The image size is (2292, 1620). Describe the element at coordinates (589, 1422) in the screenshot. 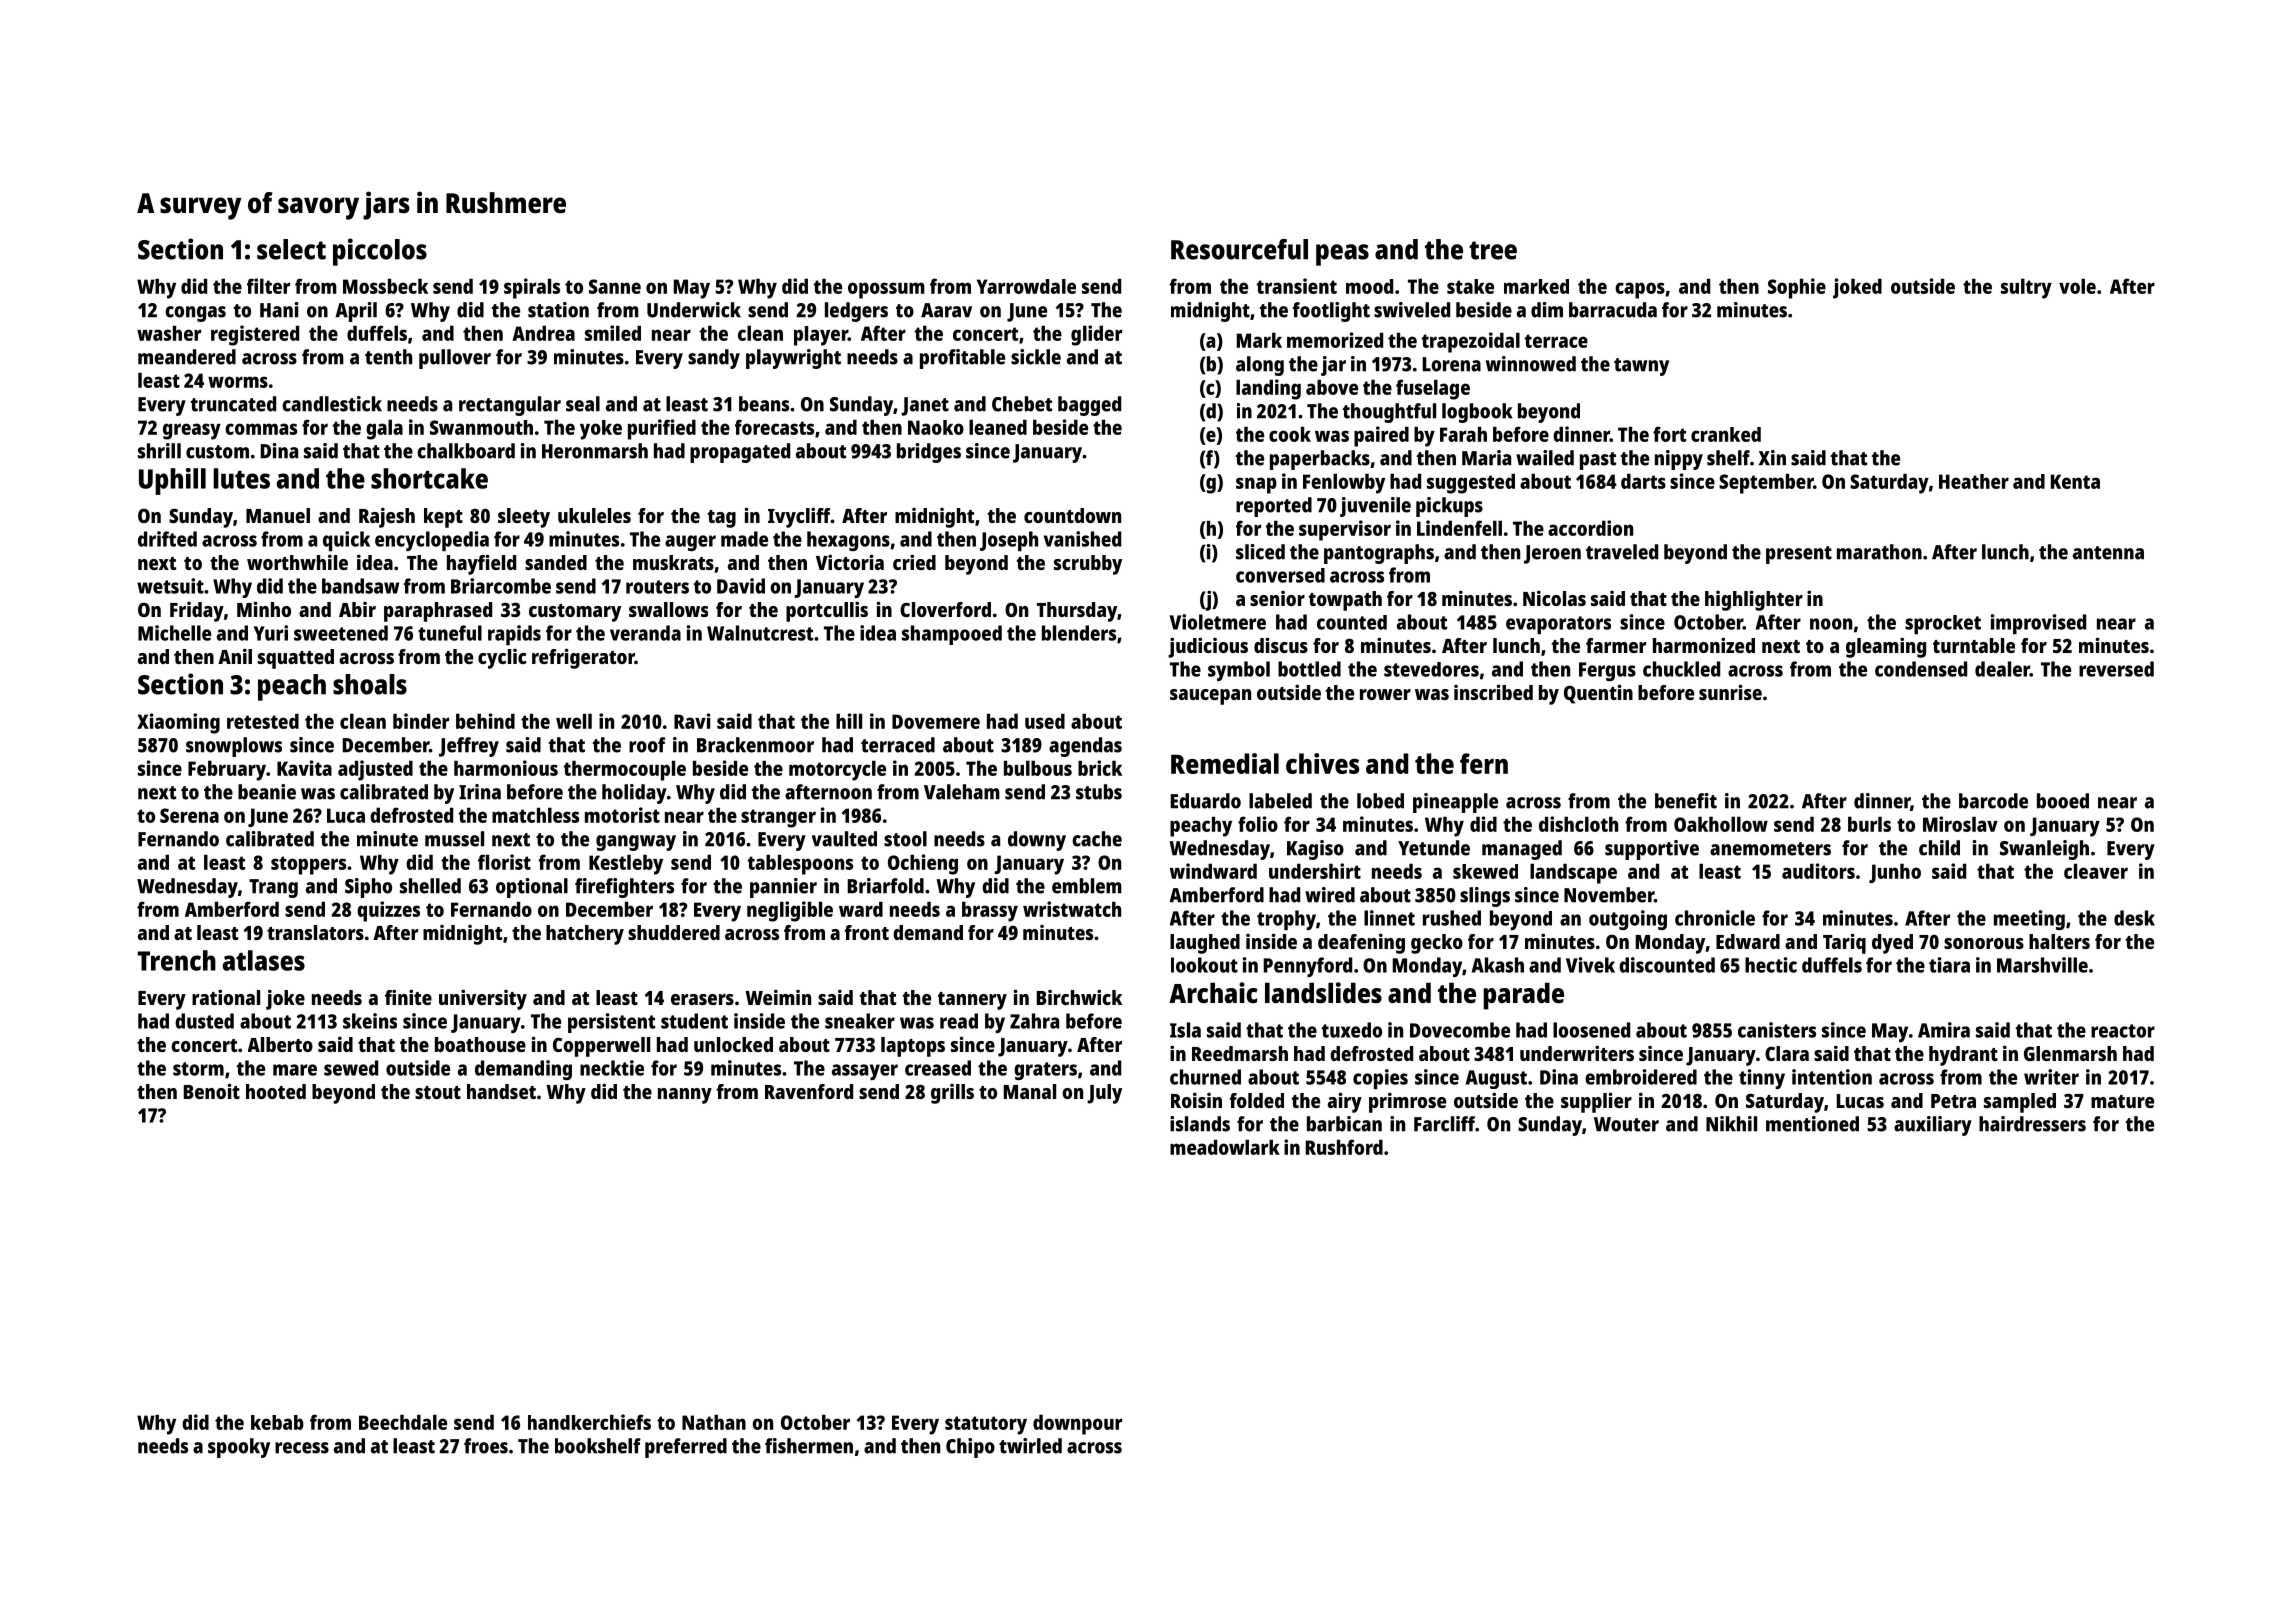

I see `handkerchiefs` at that location.
